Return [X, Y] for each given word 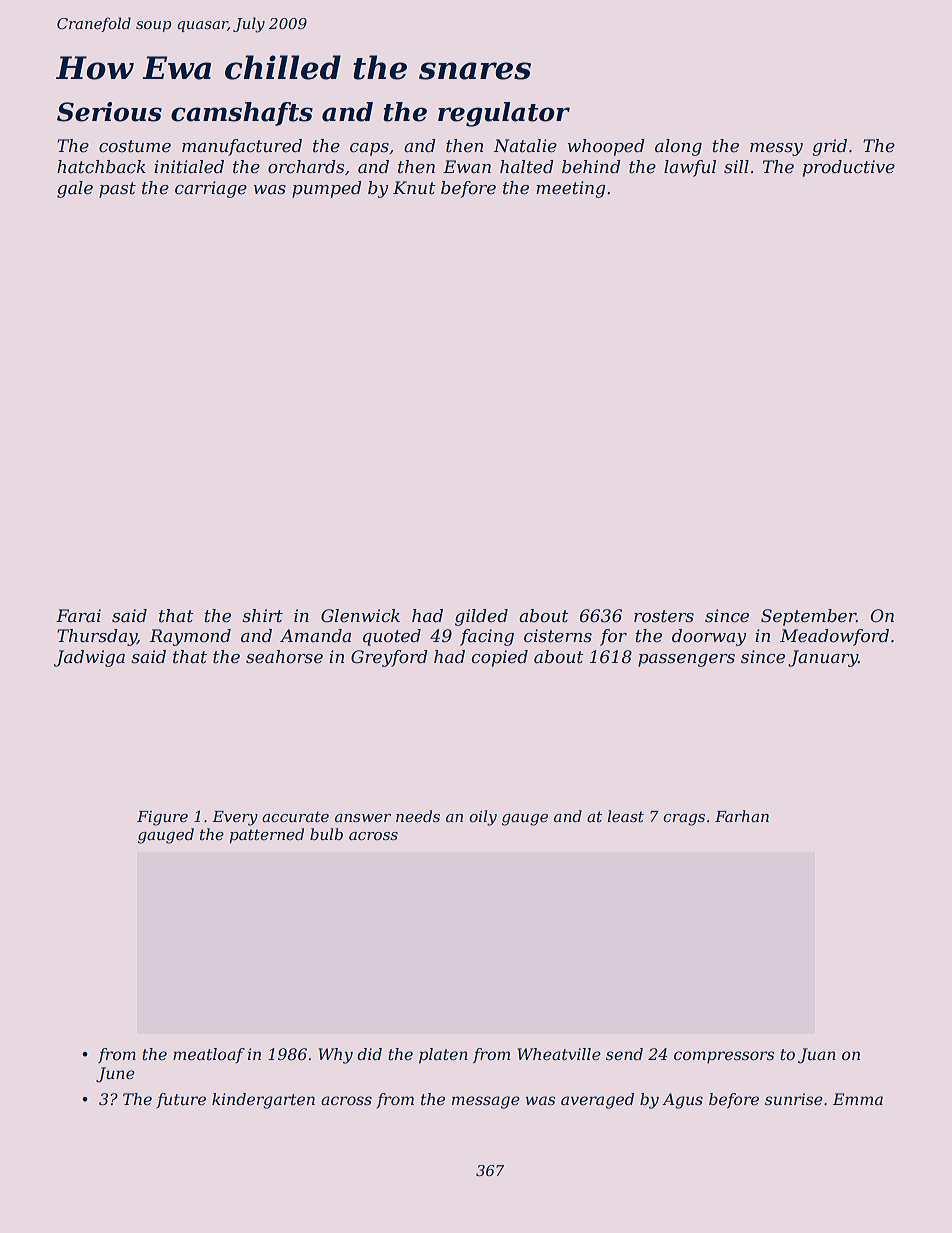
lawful [690, 168]
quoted [392, 637]
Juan [817, 1056]
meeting [571, 189]
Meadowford [834, 637]
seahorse [284, 657]
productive [849, 168]
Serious [109, 112]
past [117, 190]
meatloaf [209, 1055]
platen [443, 1056]
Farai [78, 615]
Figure [162, 818]
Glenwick [360, 616]
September [808, 617]
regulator [504, 114]
